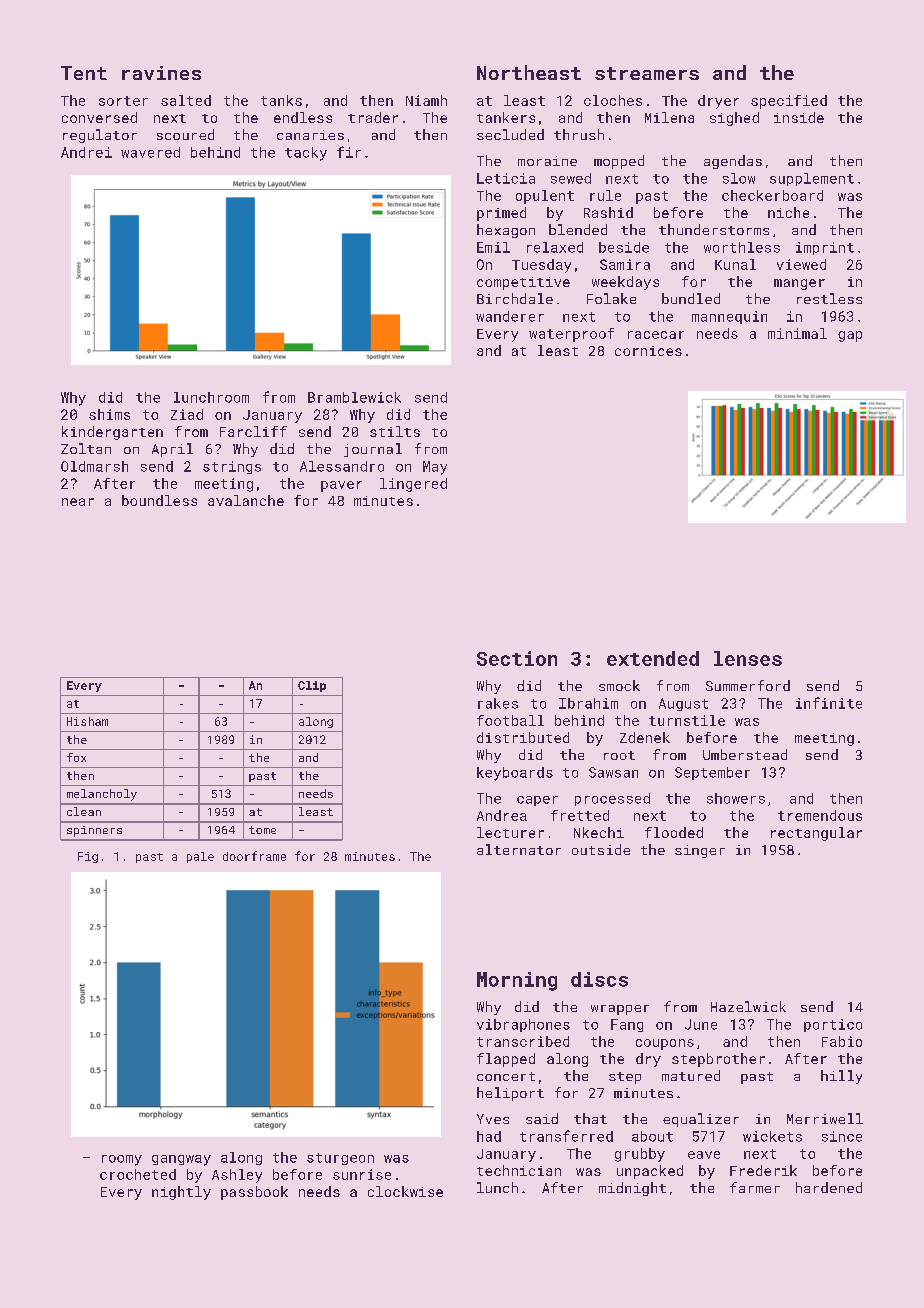  I want to click on pale, so click(200, 857).
